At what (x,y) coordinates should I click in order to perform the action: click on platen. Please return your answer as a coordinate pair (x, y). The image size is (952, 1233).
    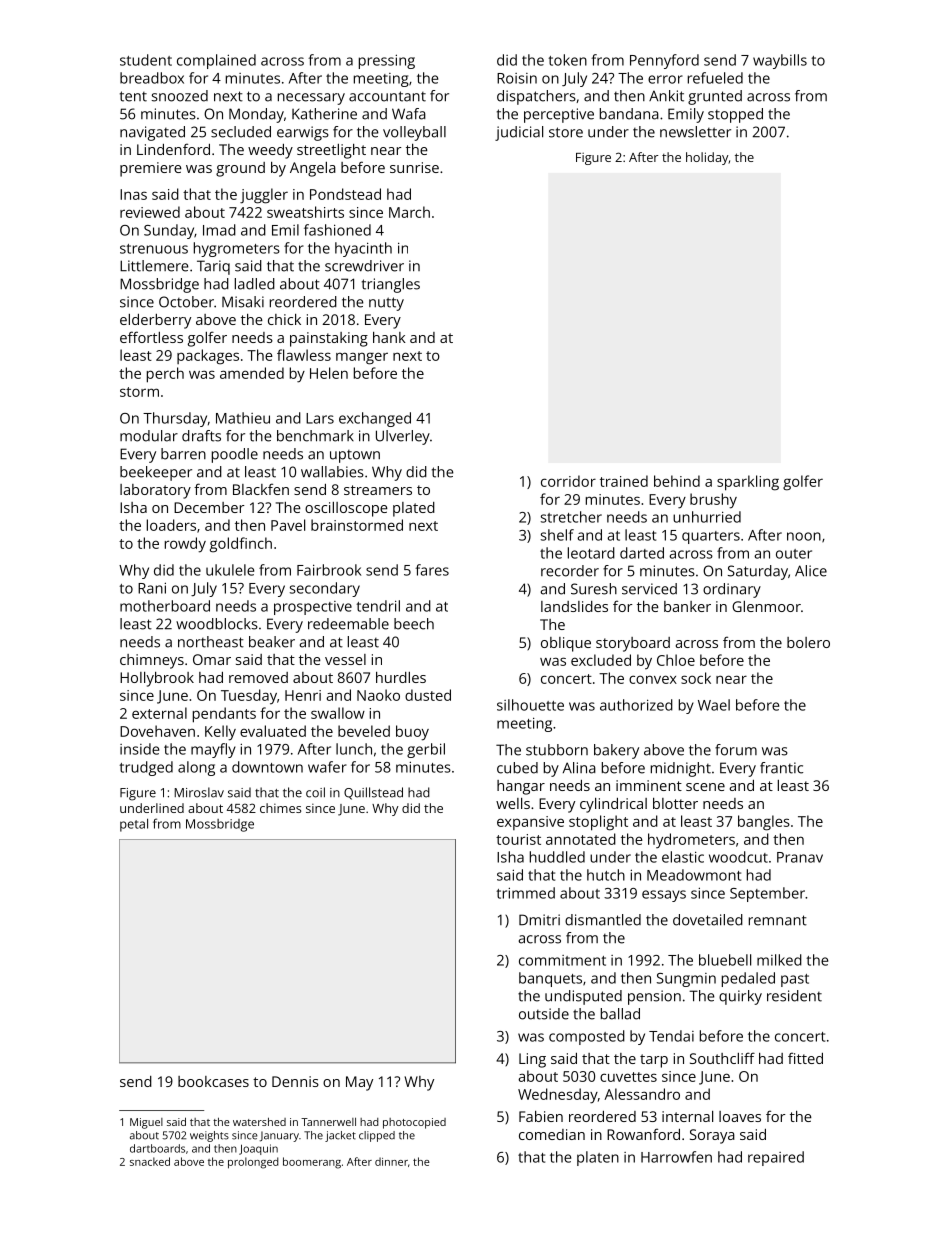
    Looking at the image, I should click on (598, 1158).
